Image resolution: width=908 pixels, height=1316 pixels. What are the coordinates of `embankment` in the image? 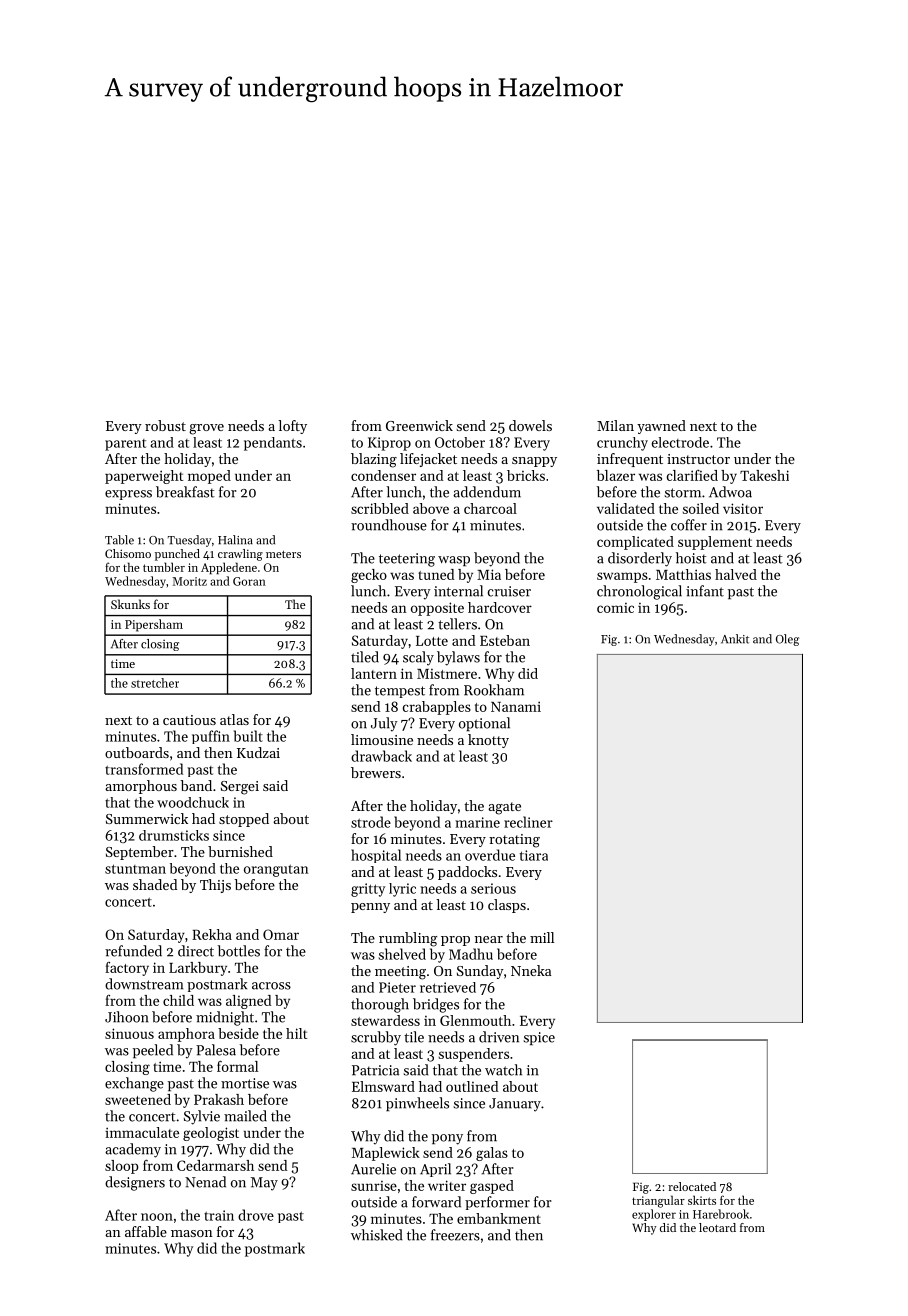 It's located at (499, 1218).
